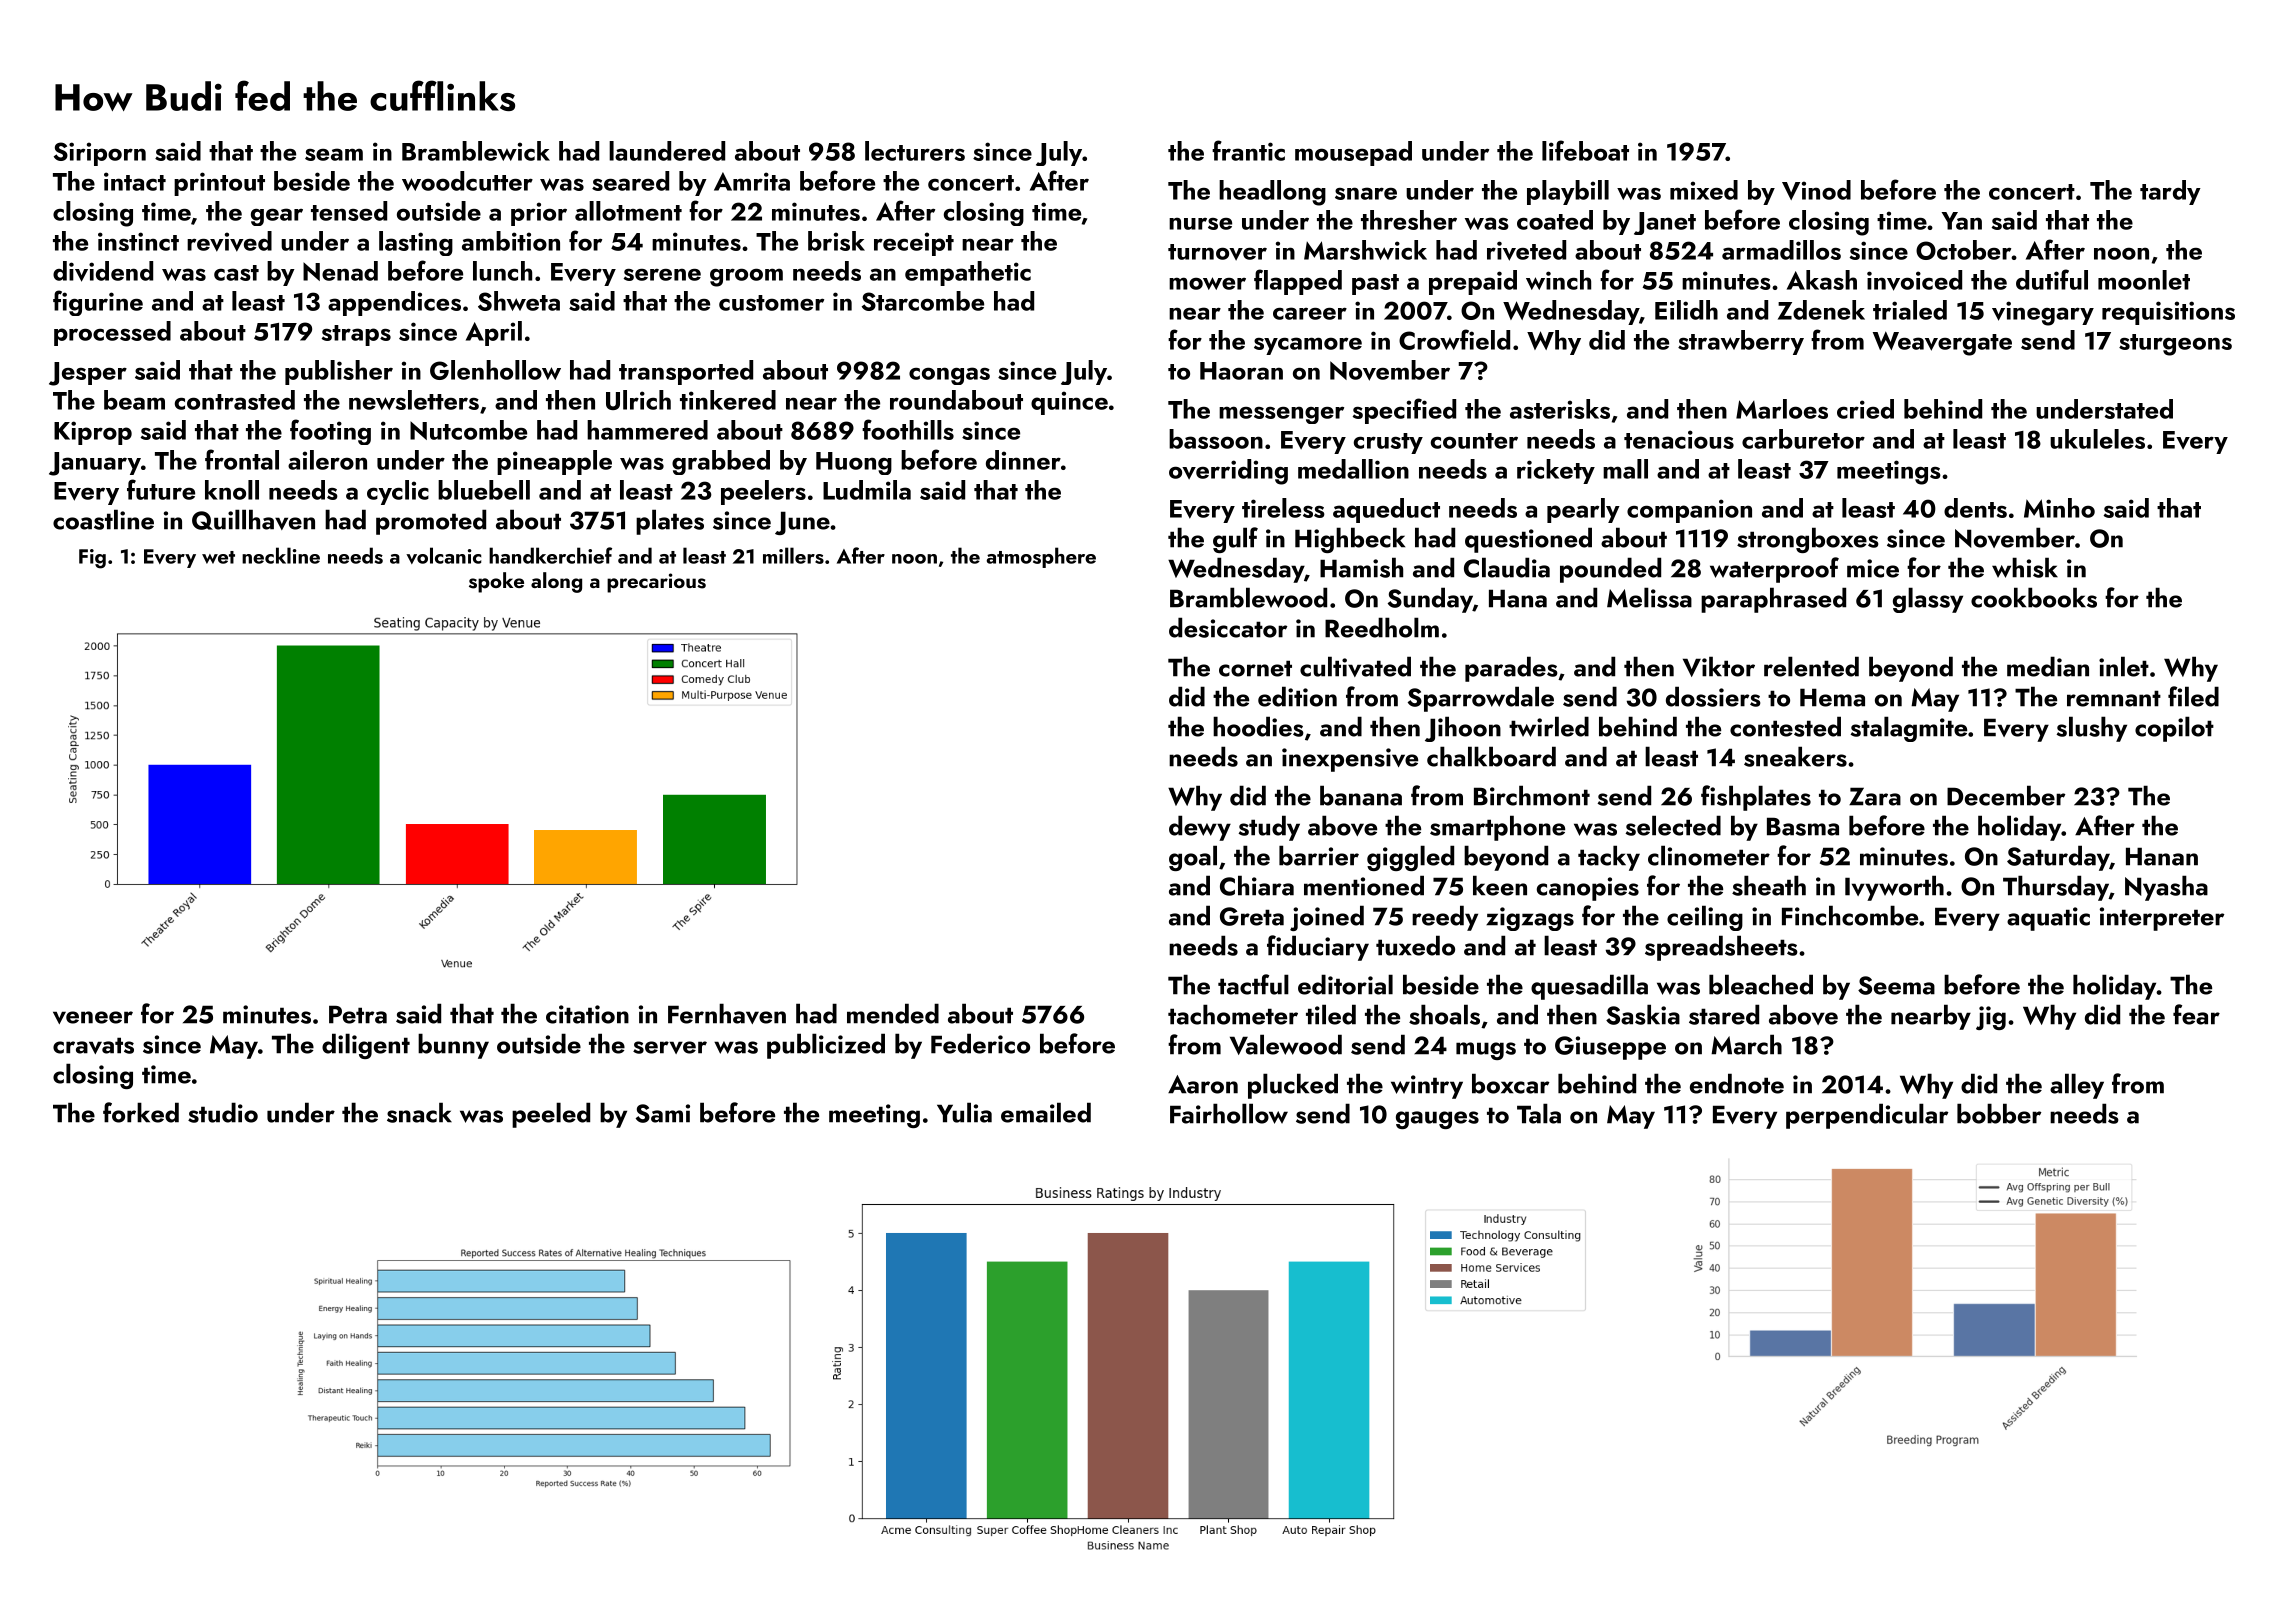 This document has height=1619, width=2290. What do you see at coordinates (281, 555) in the document?
I see `neckline` at bounding box center [281, 555].
